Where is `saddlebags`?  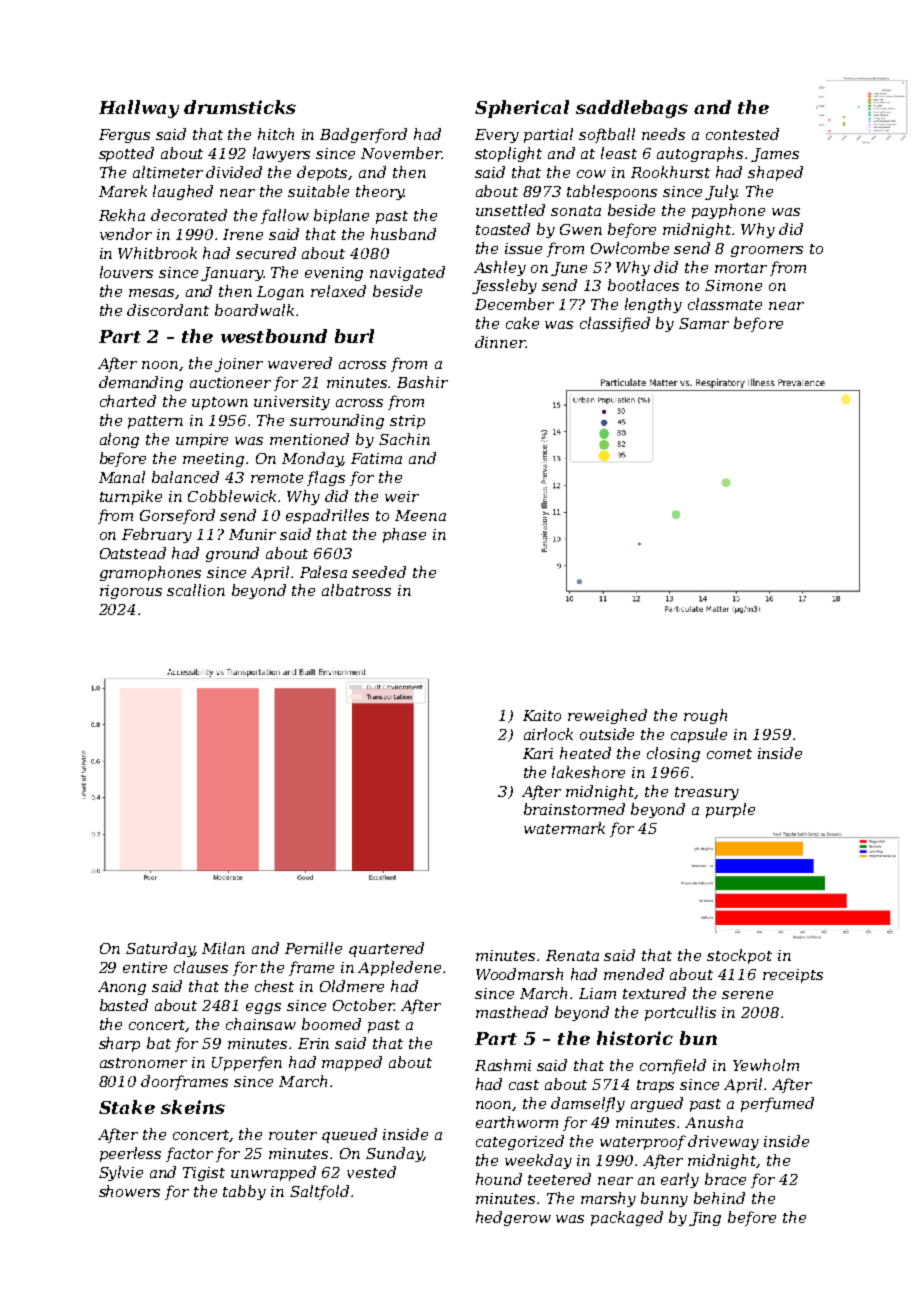
saddlebags is located at coordinates (632, 109).
